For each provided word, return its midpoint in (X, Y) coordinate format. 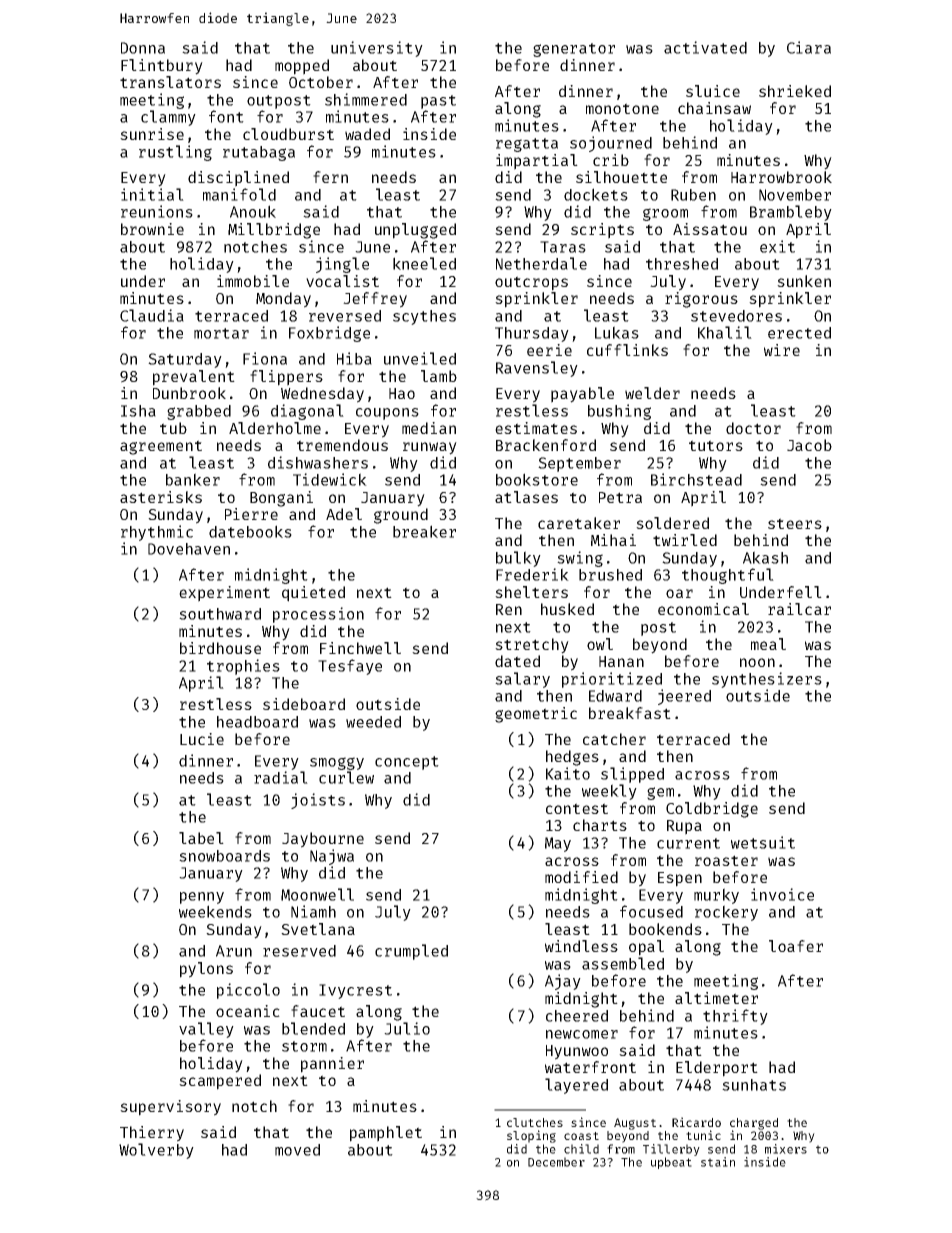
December (556, 1162)
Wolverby (156, 1151)
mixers (786, 1149)
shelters (531, 592)
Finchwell (360, 648)
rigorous (701, 300)
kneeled (424, 263)
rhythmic (157, 533)
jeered (684, 697)
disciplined (238, 179)
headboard (257, 722)
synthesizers (767, 680)
